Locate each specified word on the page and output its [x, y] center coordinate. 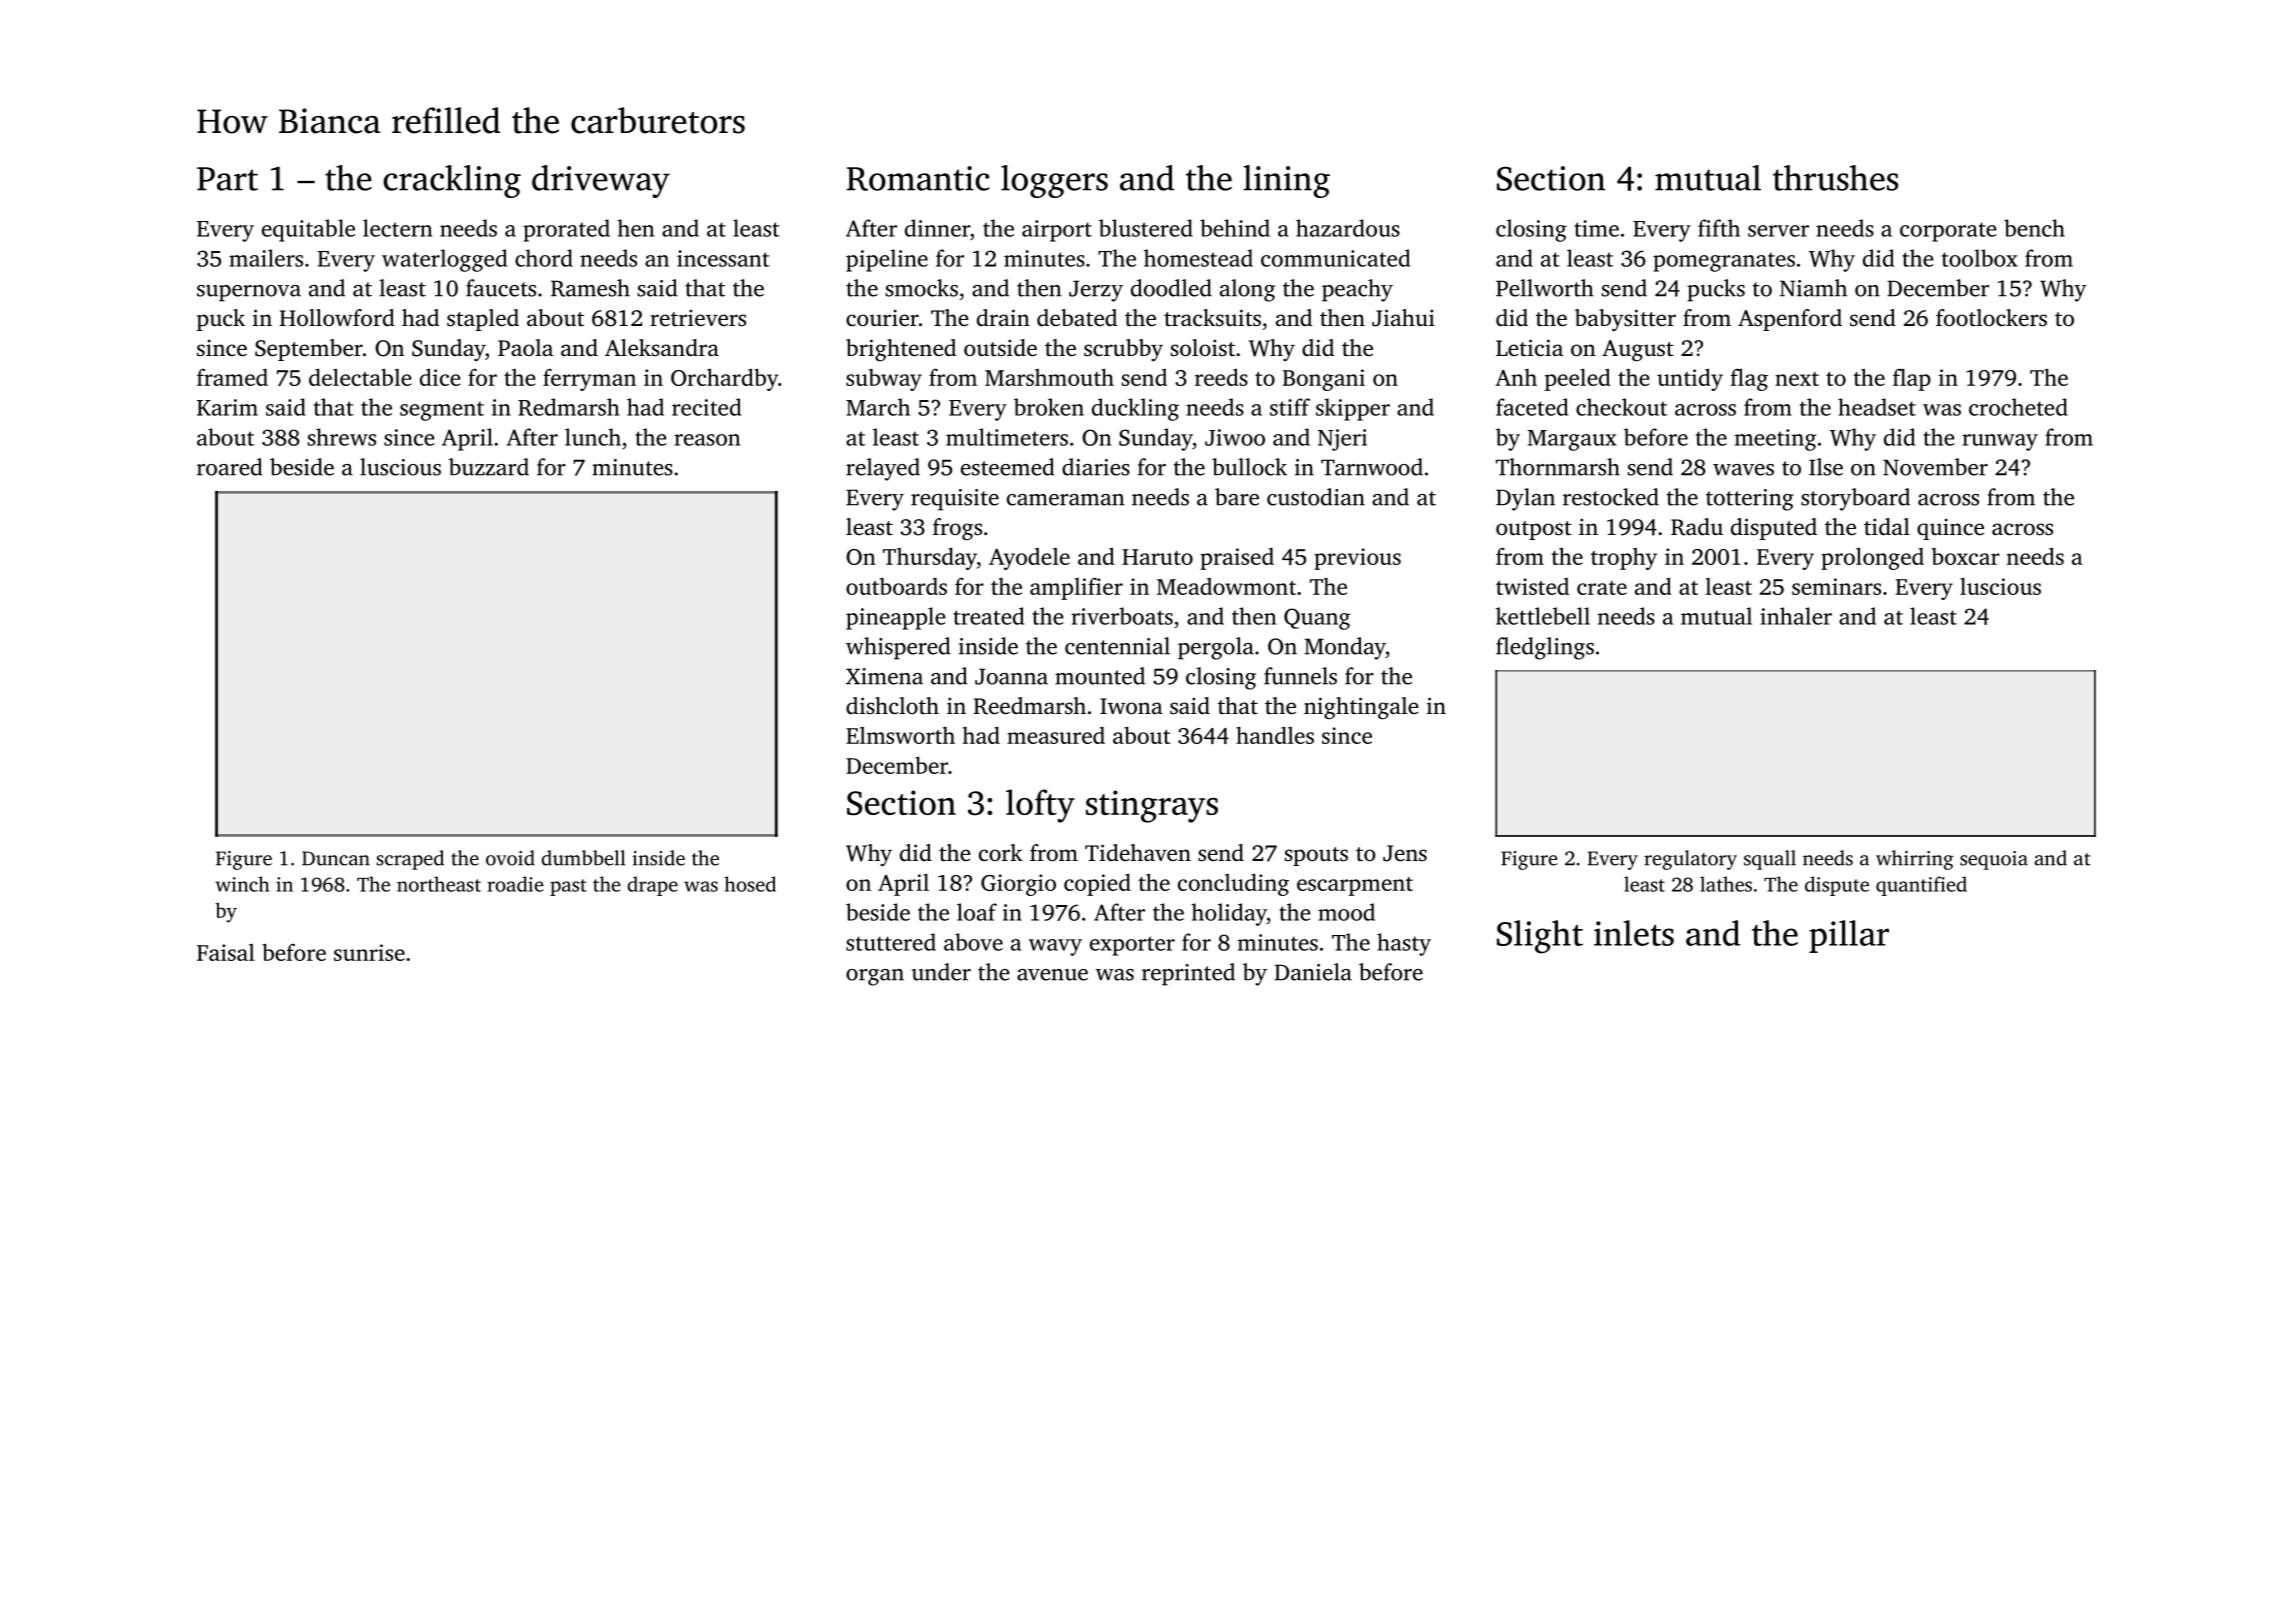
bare [1237, 497]
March [878, 407]
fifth [1719, 228]
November [1935, 467]
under [941, 972]
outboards [896, 586]
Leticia [1529, 347]
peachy [1357, 290]
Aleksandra [662, 348]
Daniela [1313, 972]
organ [875, 977]
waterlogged [444, 260]
